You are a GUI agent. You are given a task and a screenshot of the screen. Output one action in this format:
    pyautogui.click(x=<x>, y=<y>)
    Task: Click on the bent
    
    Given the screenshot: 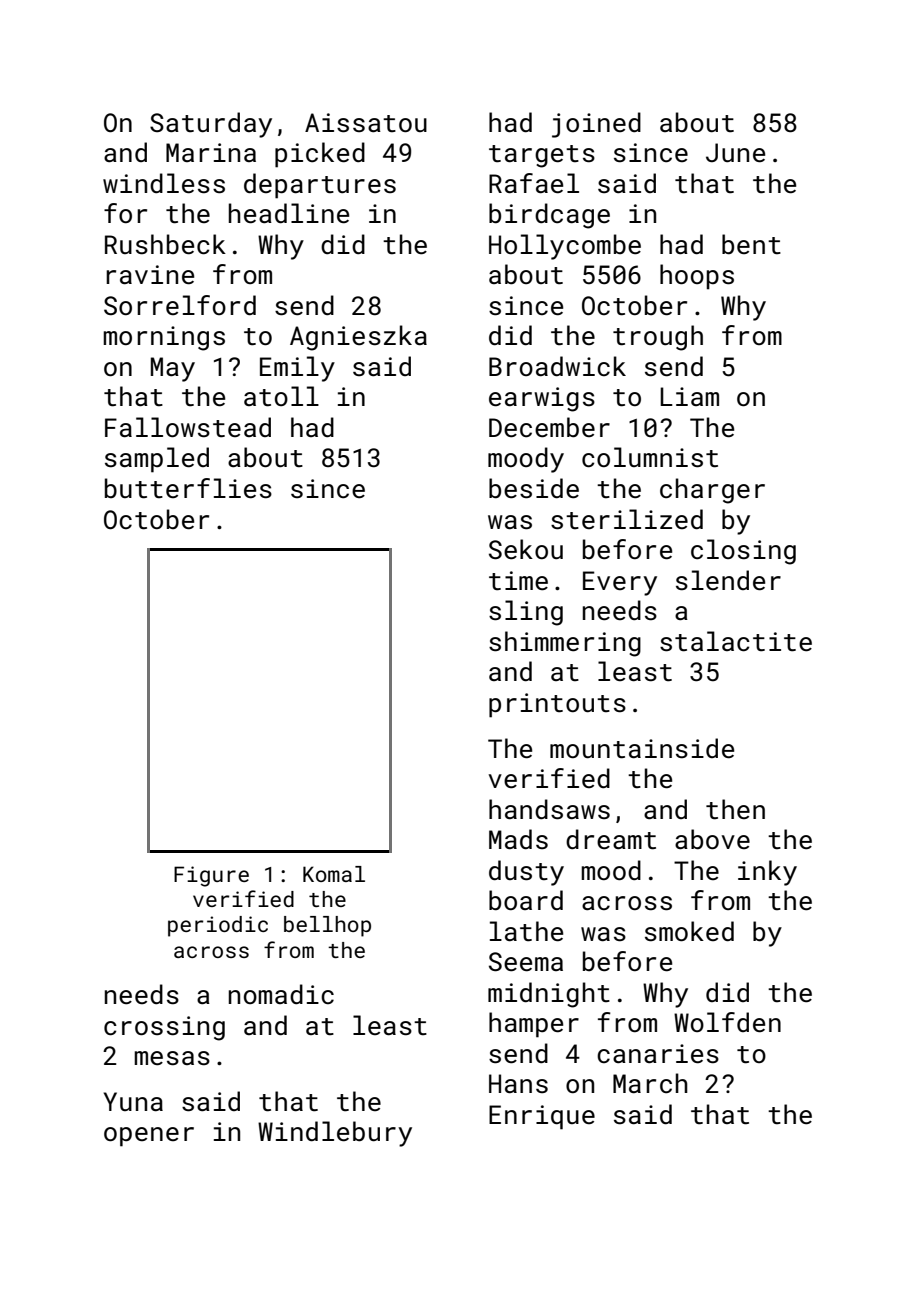 What is the action you would take?
    pyautogui.click(x=751, y=244)
